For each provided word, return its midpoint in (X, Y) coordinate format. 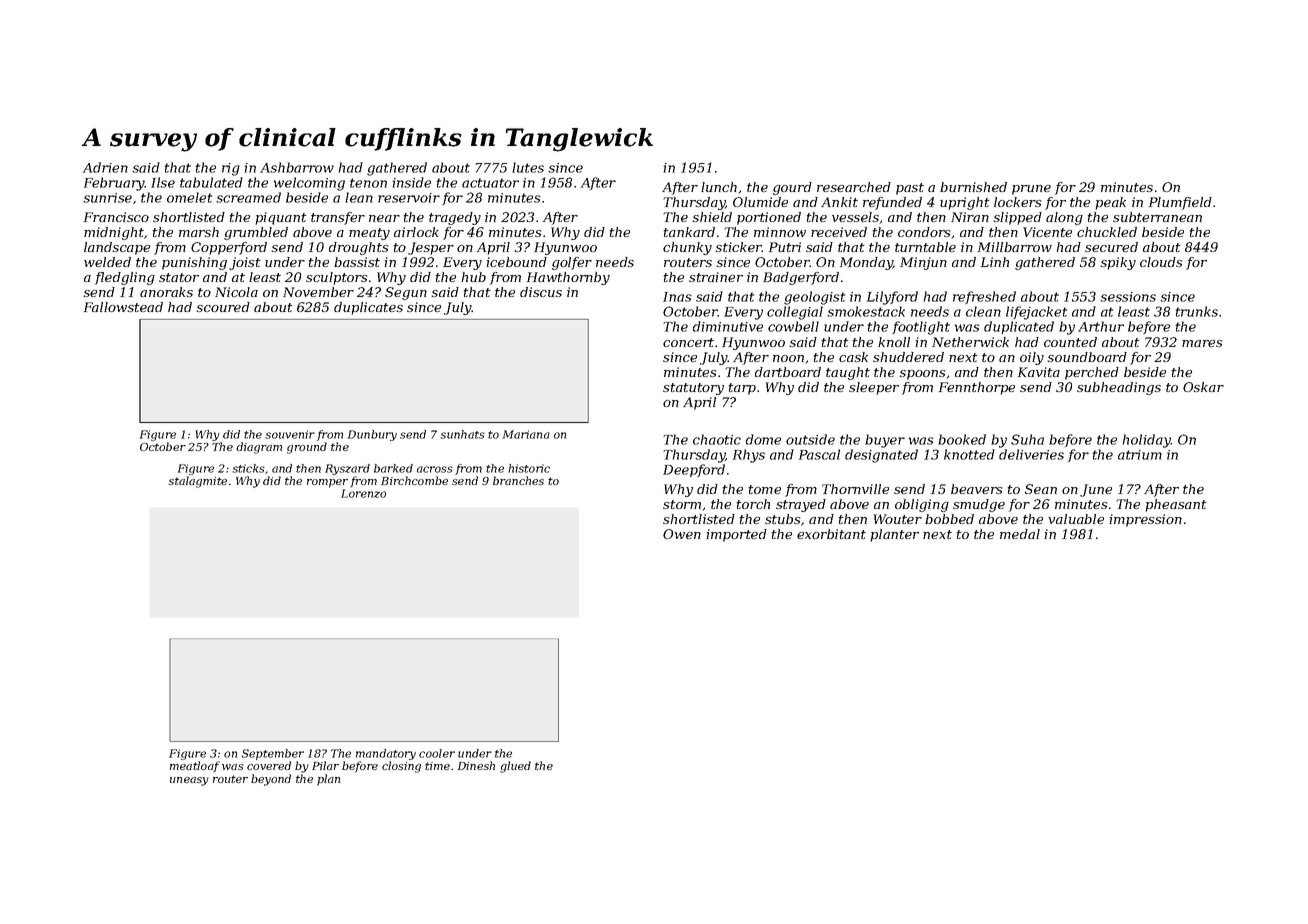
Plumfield (1180, 203)
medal (1020, 534)
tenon (368, 183)
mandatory (386, 754)
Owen (682, 534)
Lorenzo (363, 493)
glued (515, 767)
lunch (719, 187)
